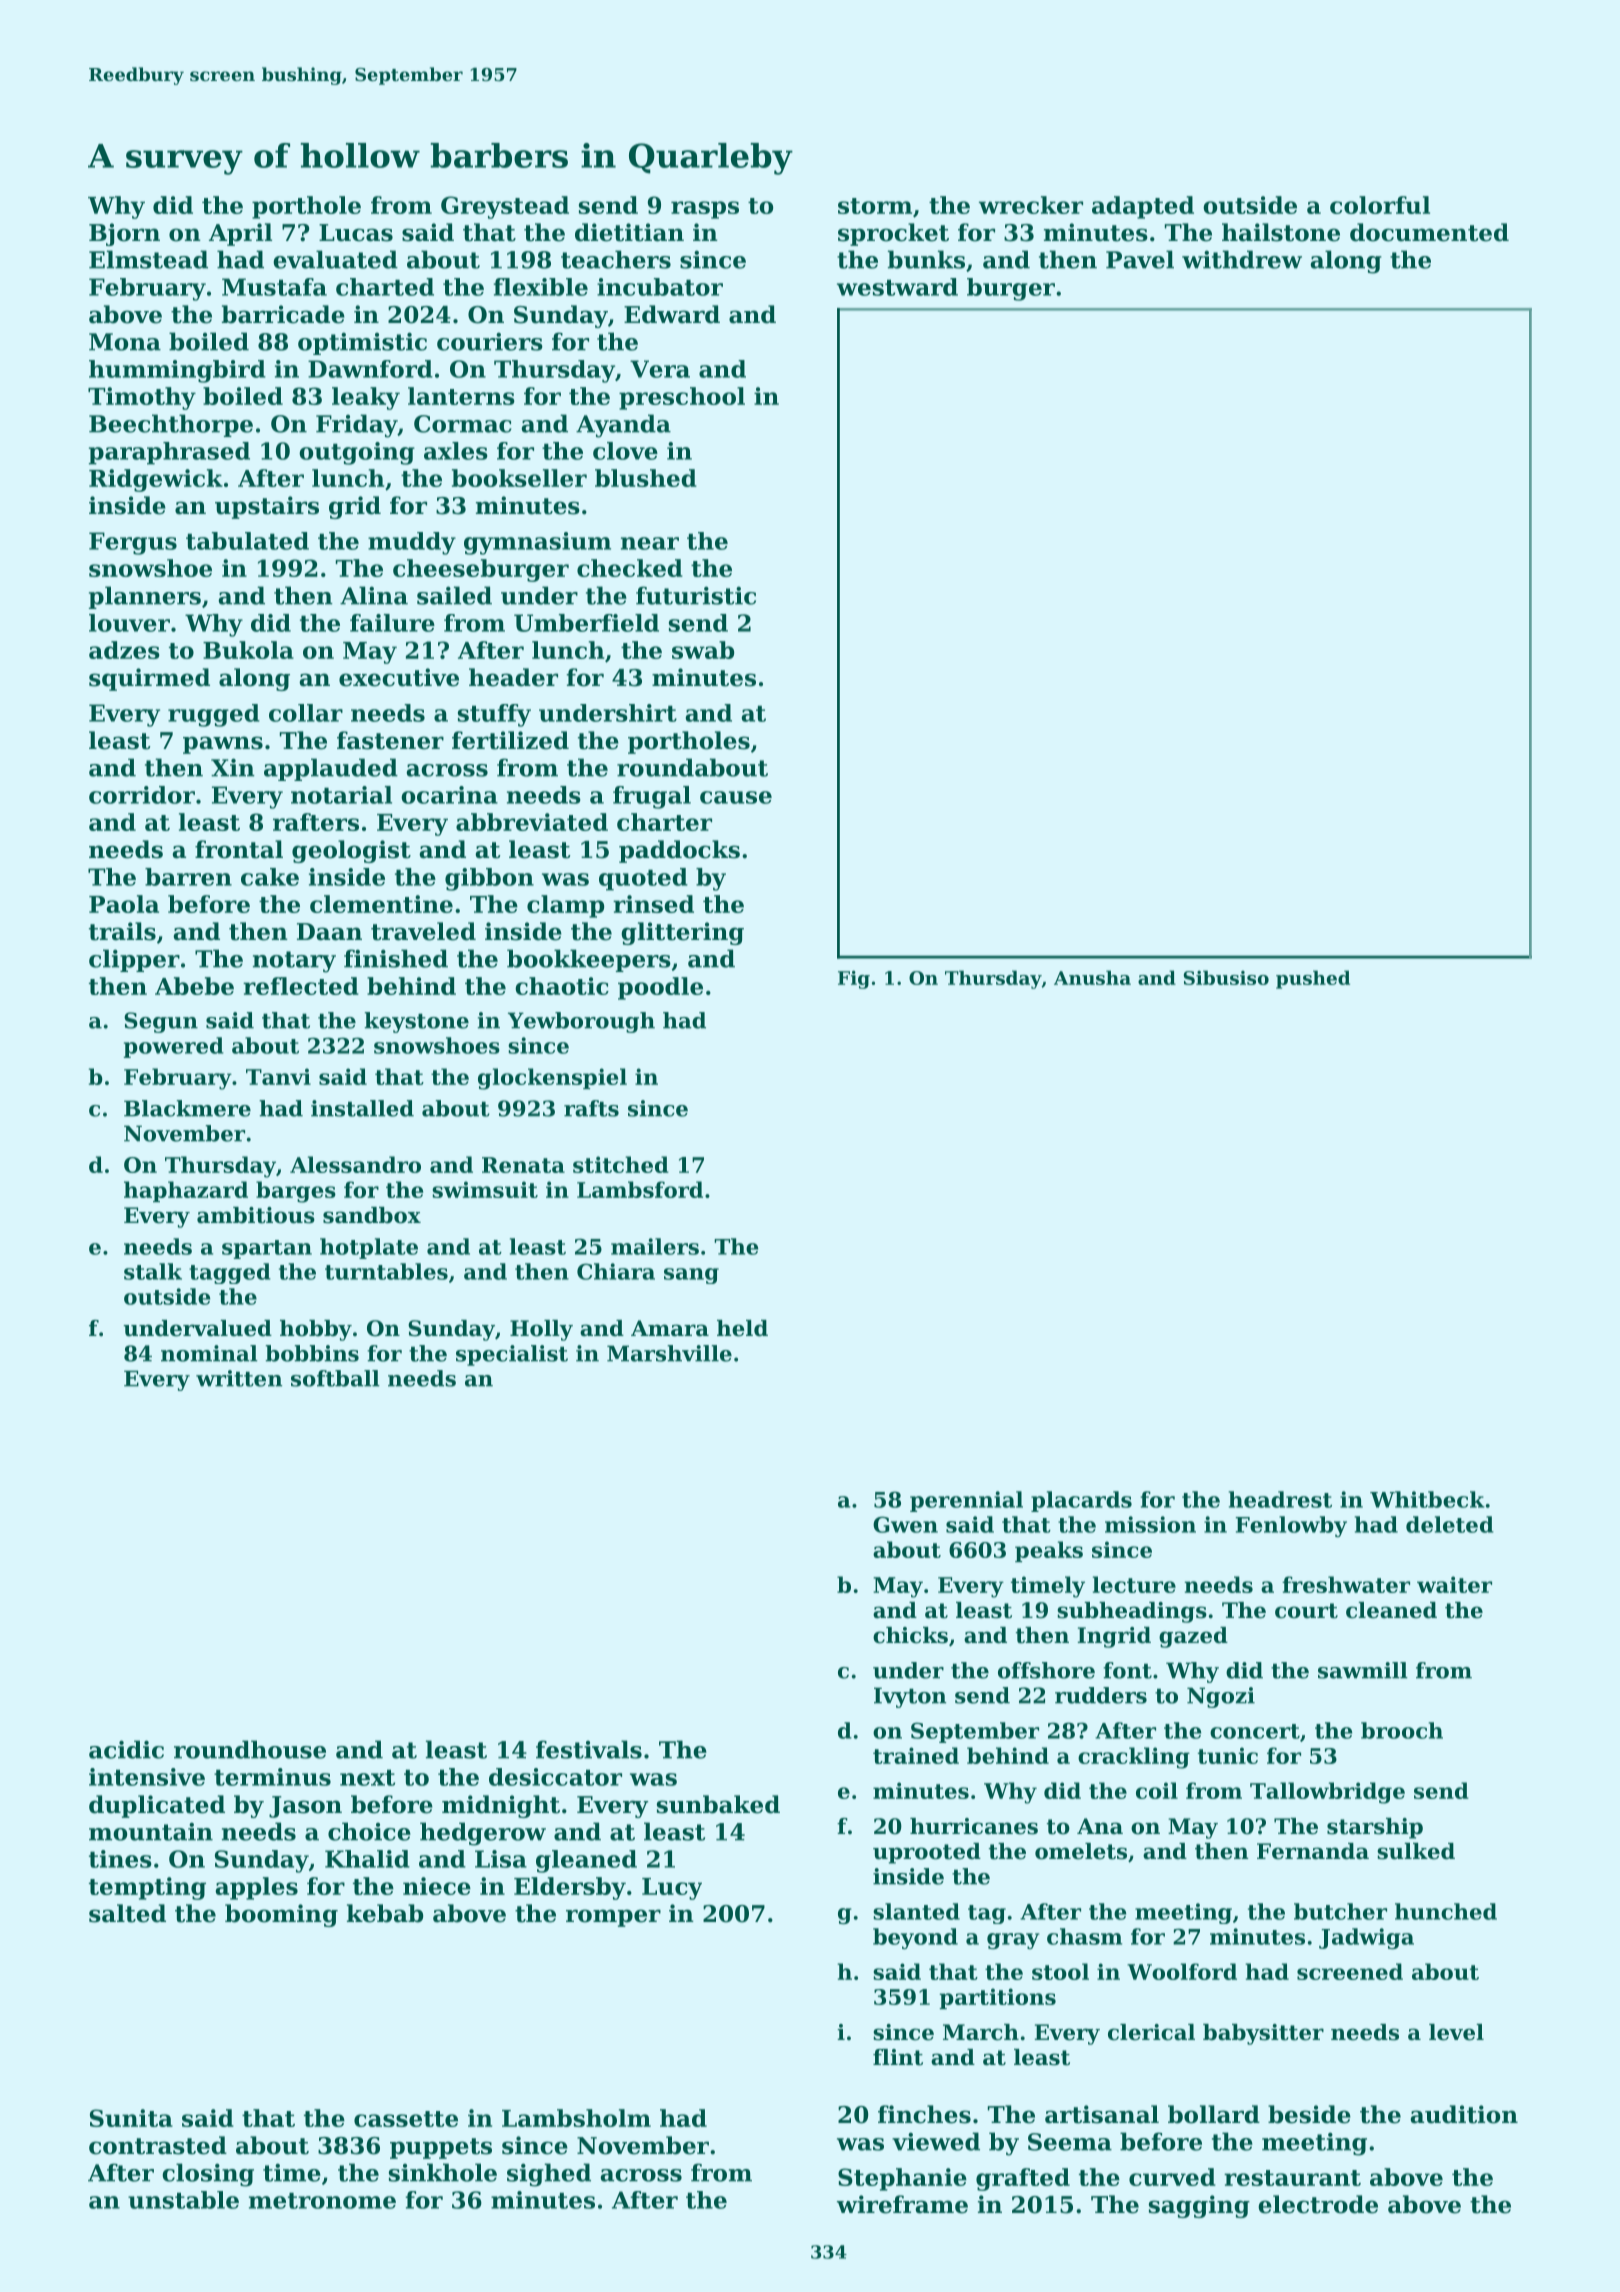  Describe the element at coordinates (322, 2201) in the screenshot. I see `metronome` at that location.
